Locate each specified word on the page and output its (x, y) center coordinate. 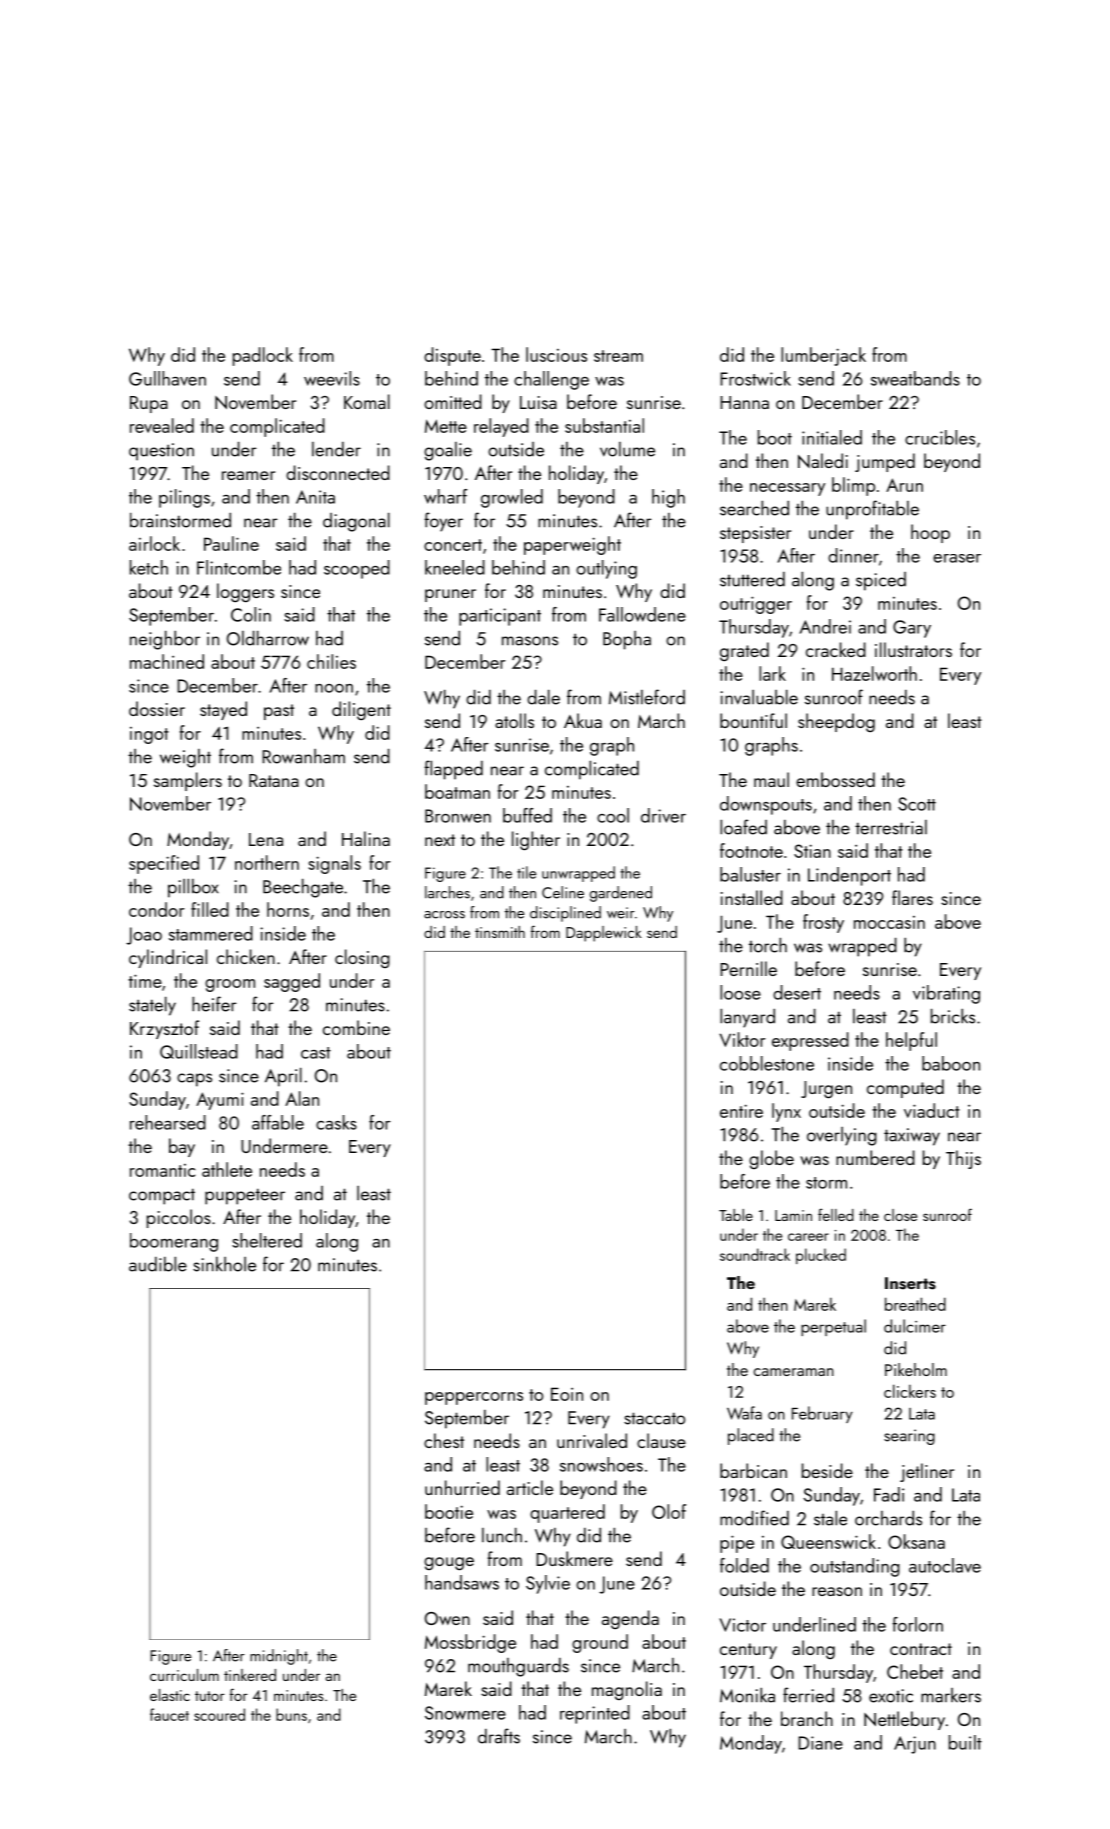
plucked (821, 1256)
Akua (583, 720)
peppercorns (474, 1398)
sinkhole (224, 1264)
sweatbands (915, 378)
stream (618, 356)
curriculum (184, 1675)
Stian (812, 851)
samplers (188, 781)
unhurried (462, 1487)
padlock (263, 356)
